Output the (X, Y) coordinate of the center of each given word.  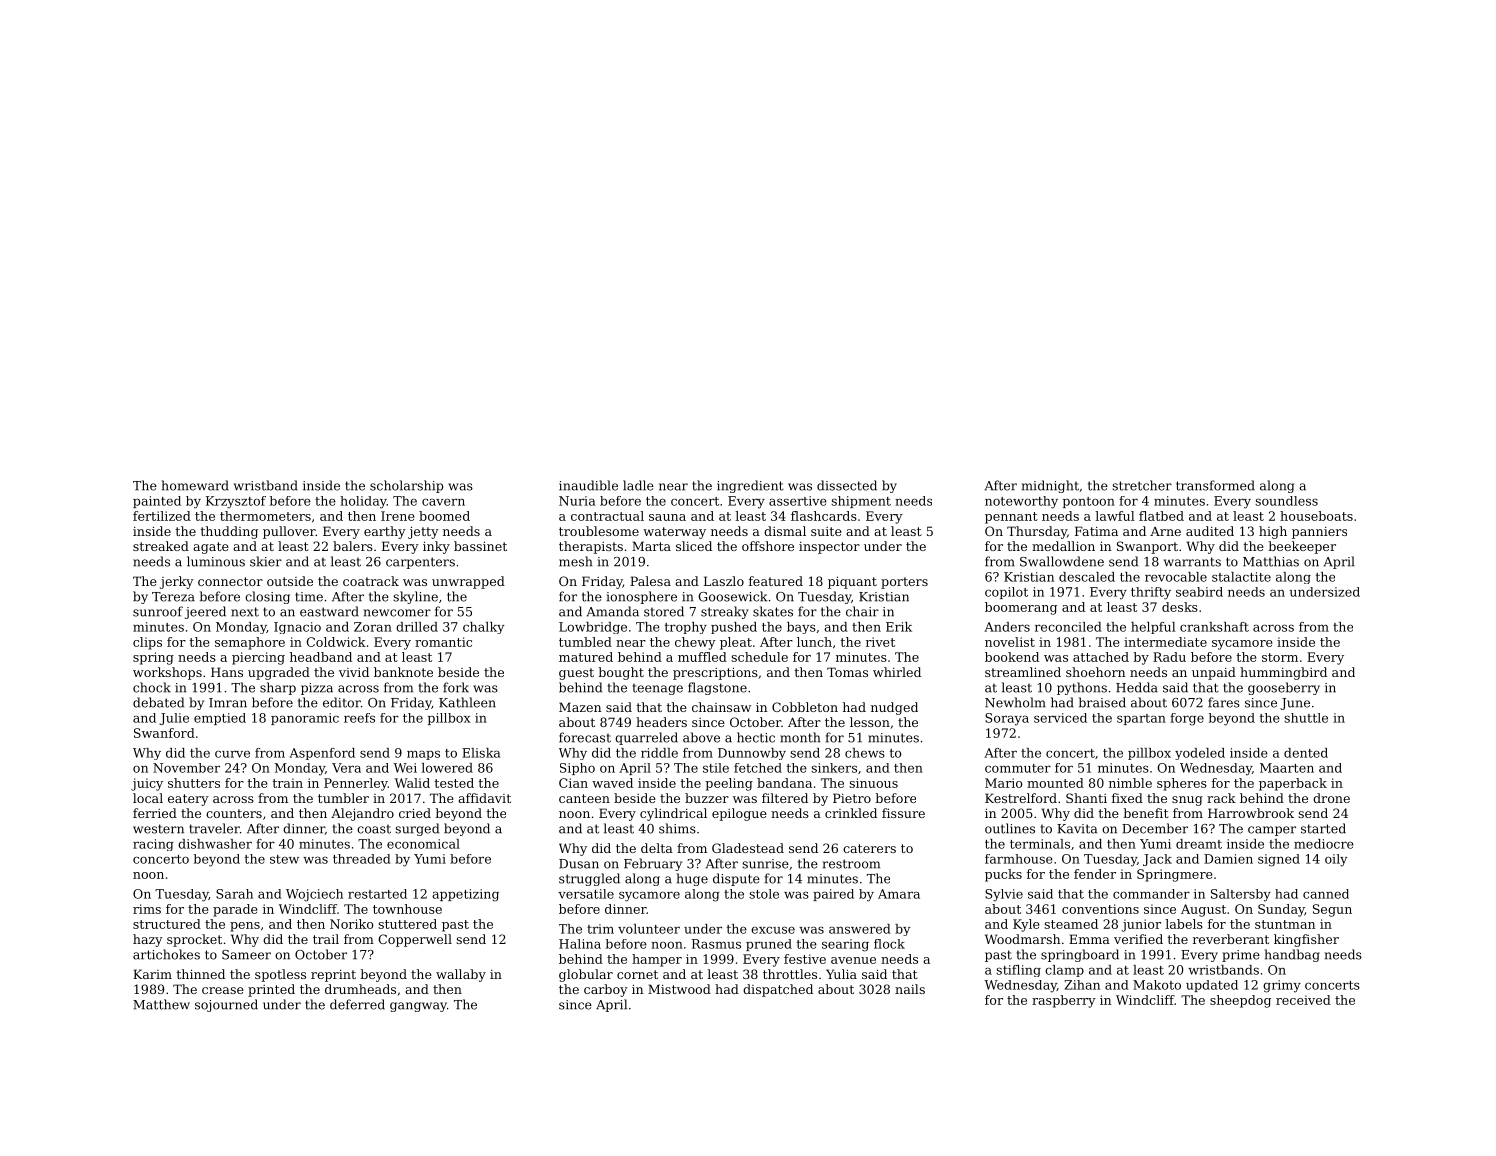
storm (1280, 657)
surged (417, 829)
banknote (403, 672)
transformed (1215, 485)
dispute (736, 879)
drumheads (360, 989)
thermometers (265, 516)
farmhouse (1019, 859)
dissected (847, 485)
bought (621, 673)
